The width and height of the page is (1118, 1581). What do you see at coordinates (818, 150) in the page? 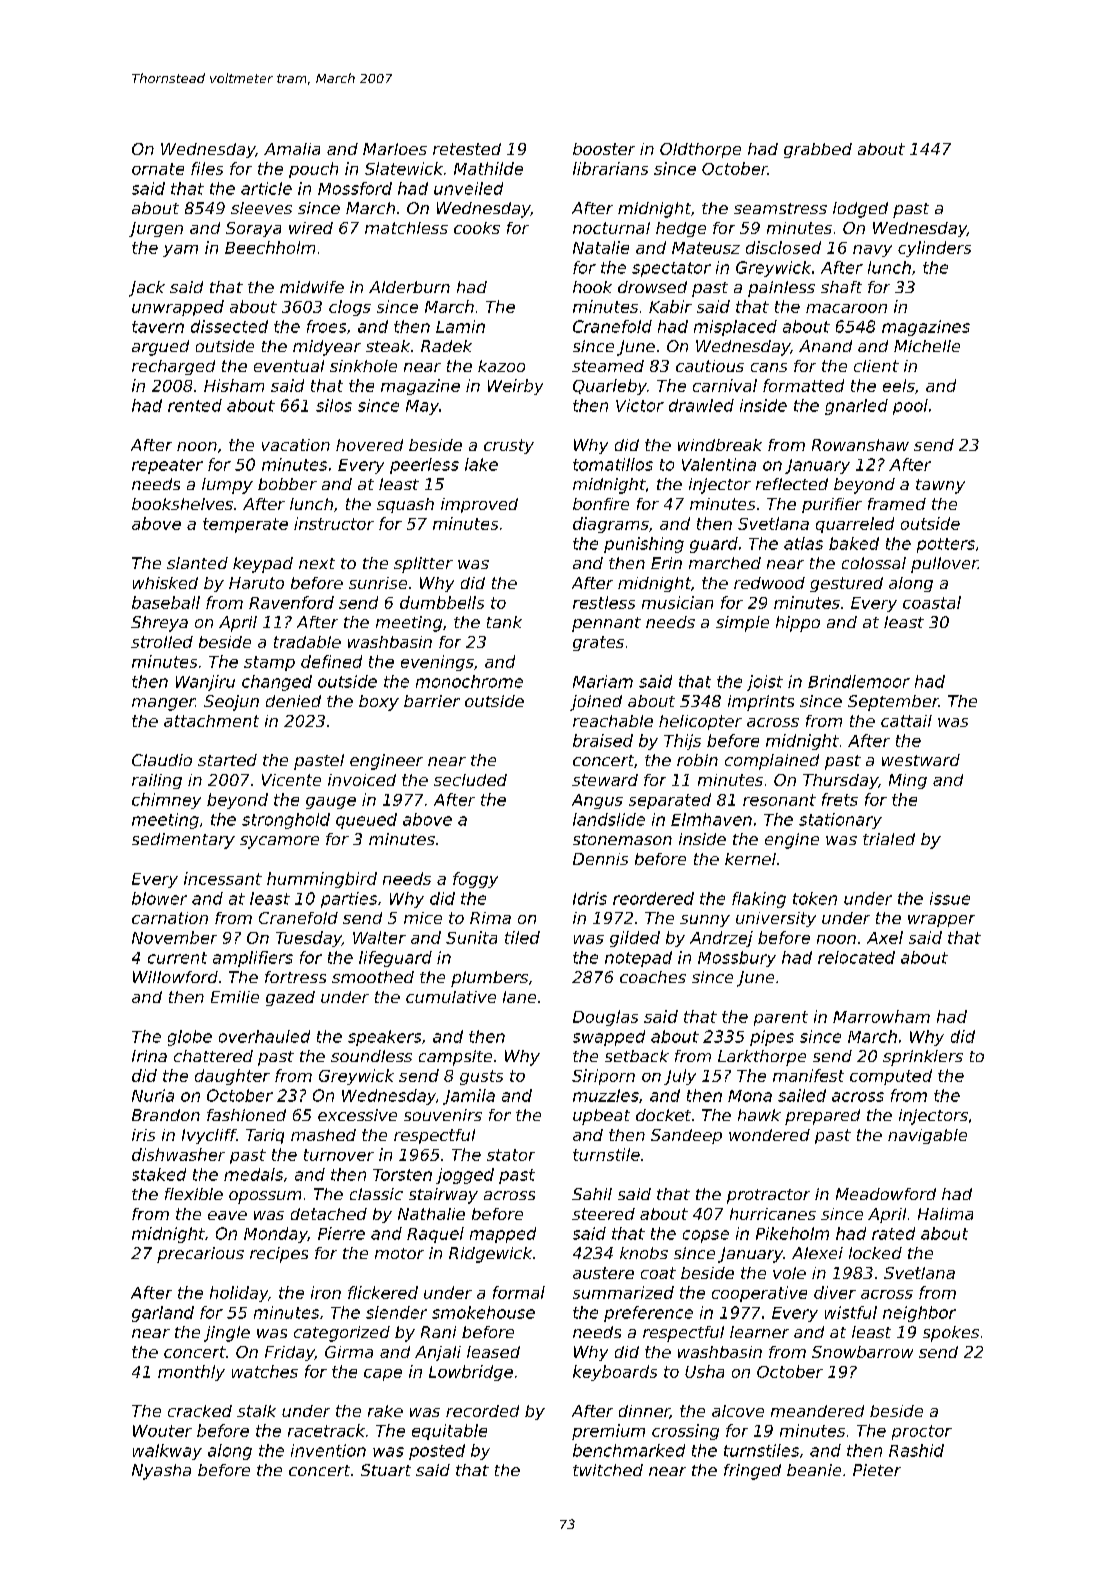
I see `grabbed` at bounding box center [818, 150].
